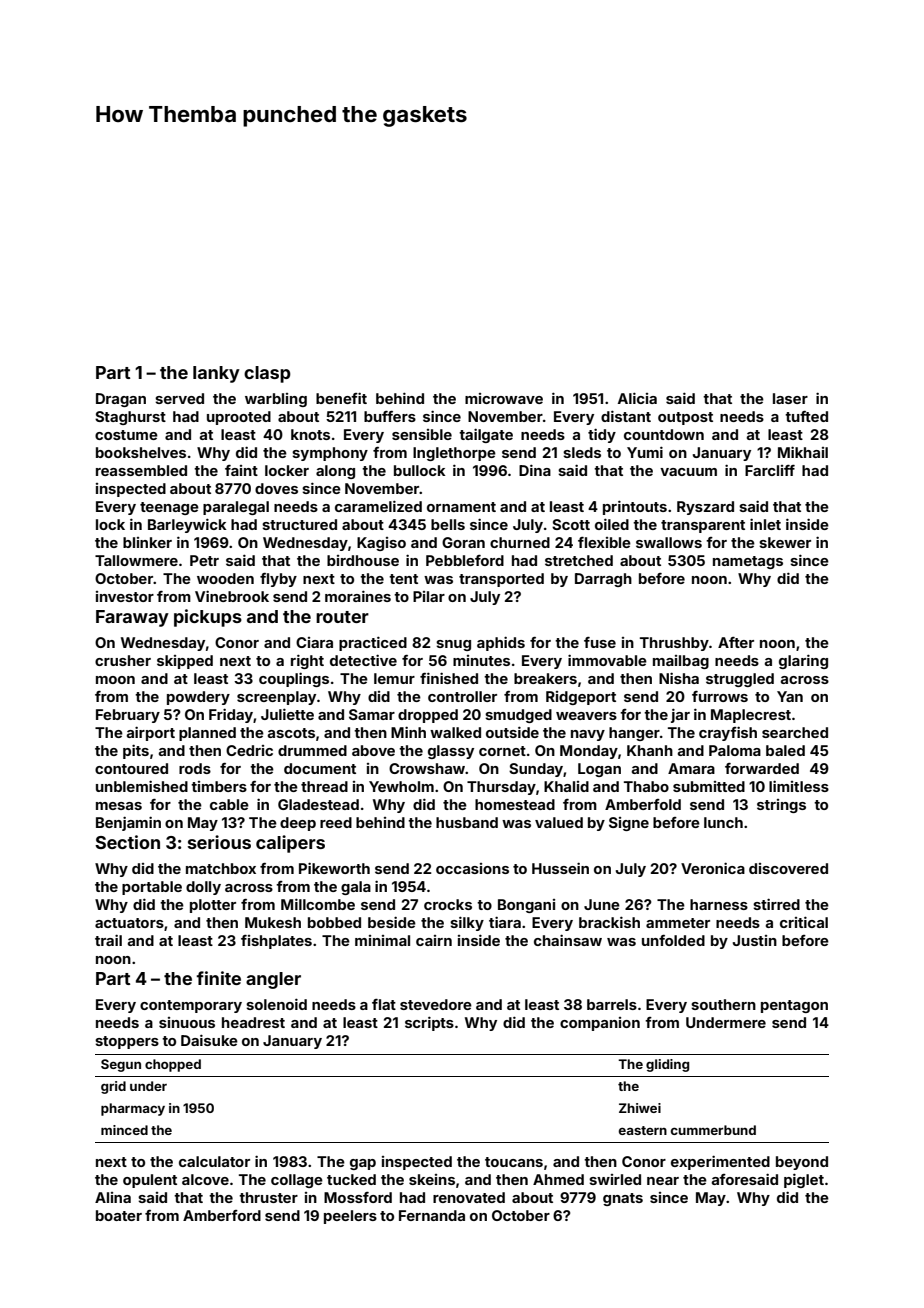 The height and width of the screenshot is (1308, 924). Describe the element at coordinates (637, 398) in the screenshot. I see `Alicia` at that location.
